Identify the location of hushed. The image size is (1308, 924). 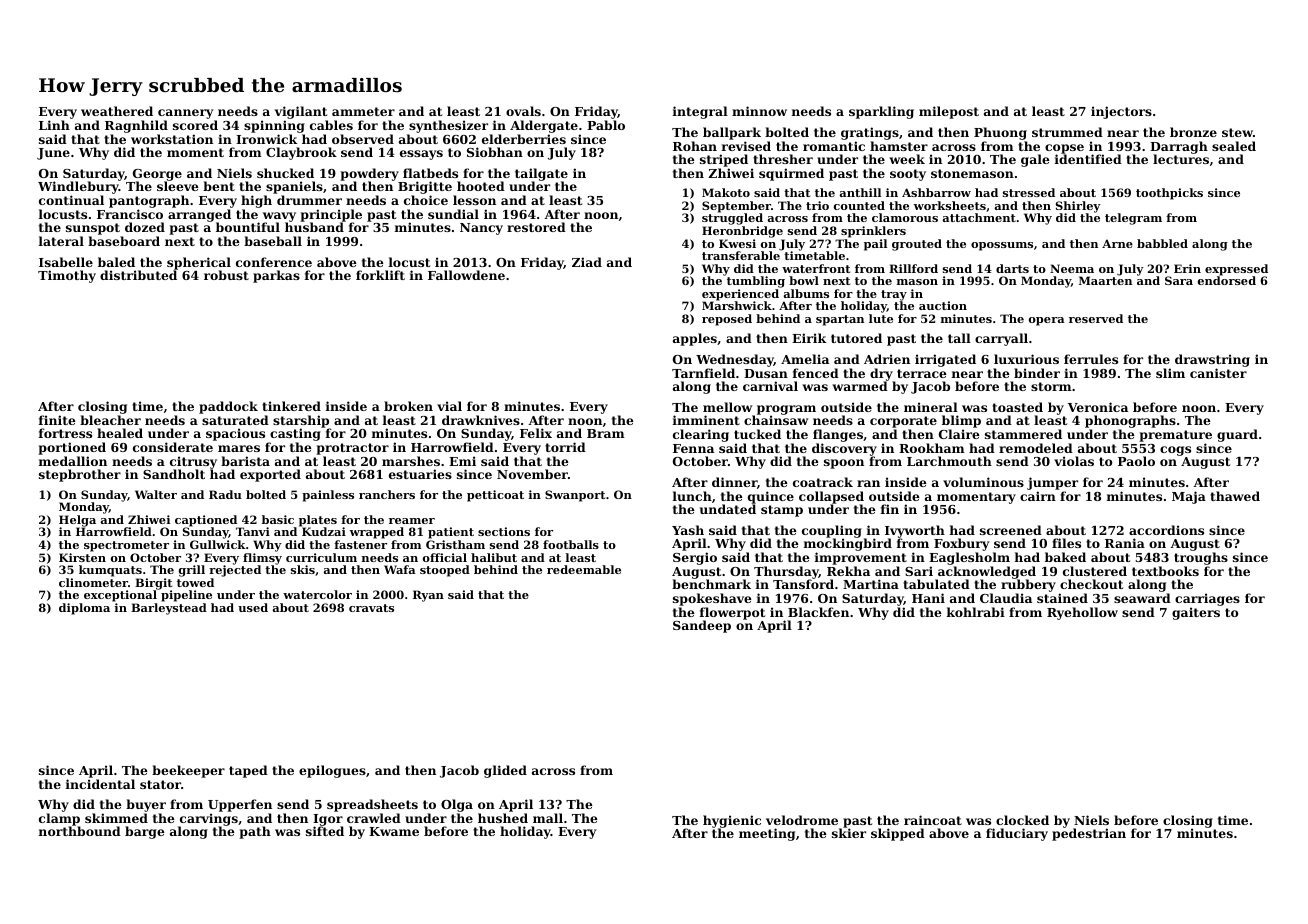
(503, 818).
